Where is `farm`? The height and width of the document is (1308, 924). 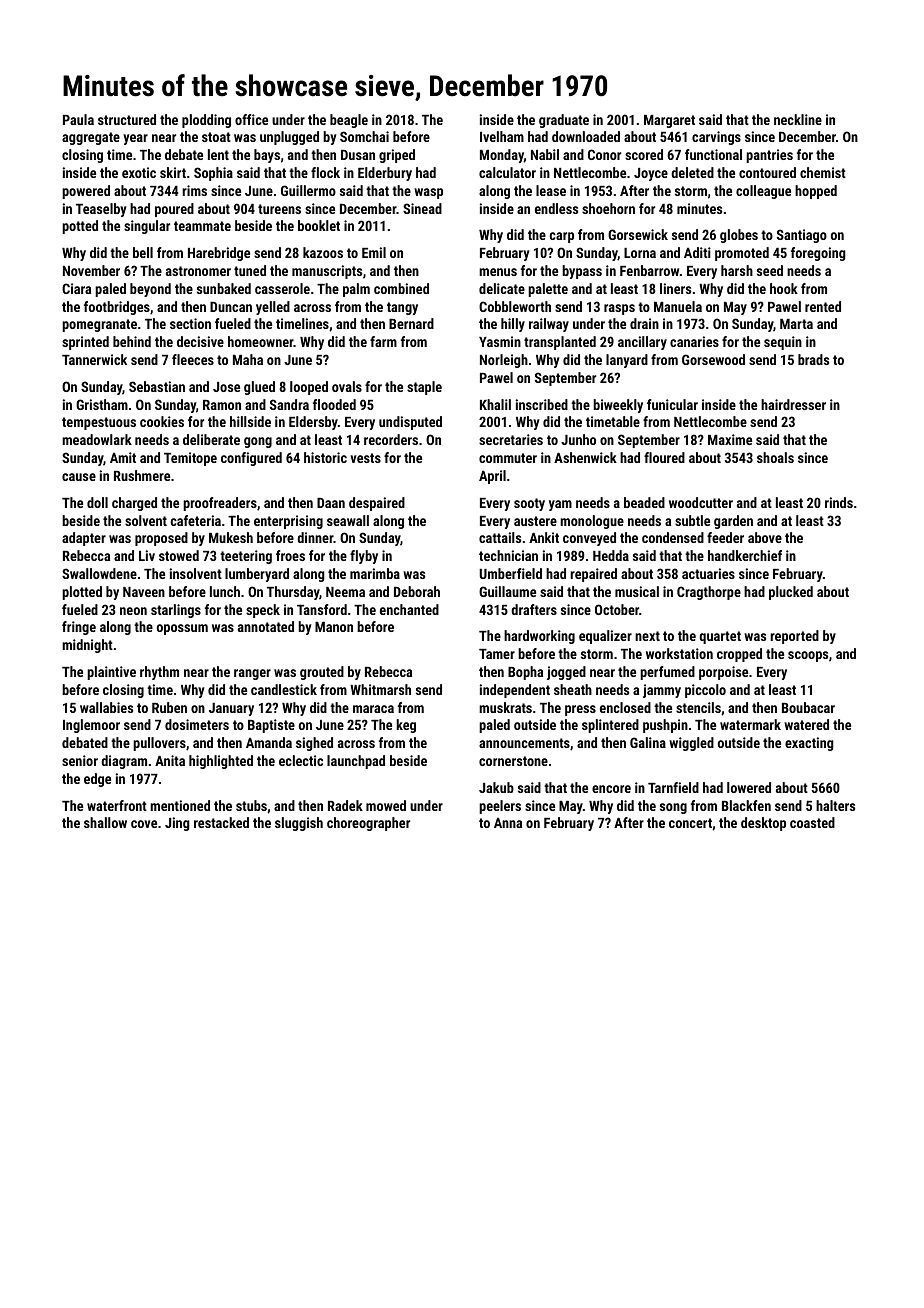
farm is located at coordinates (383, 341).
